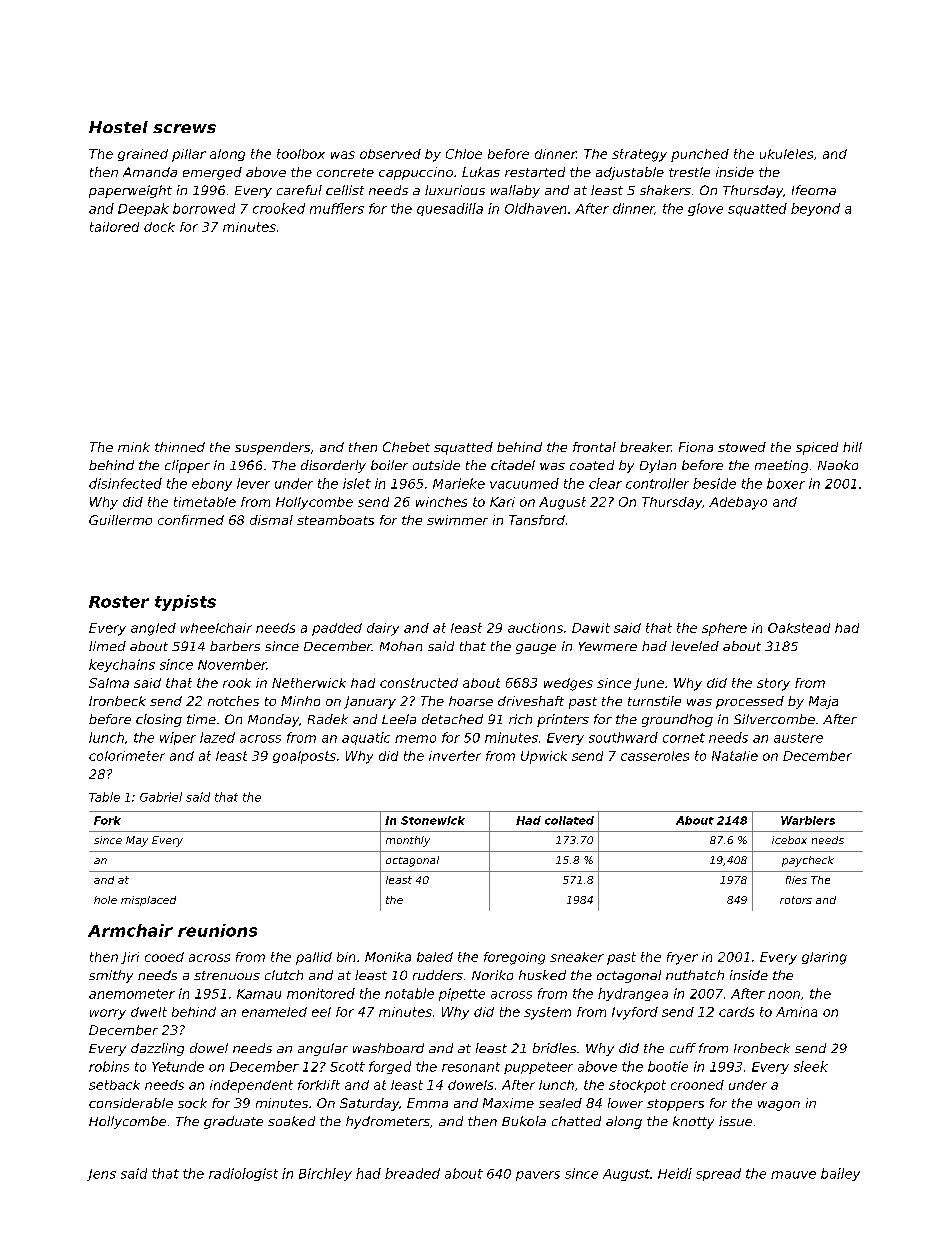 The height and width of the screenshot is (1233, 952). I want to click on spread, so click(718, 1174).
